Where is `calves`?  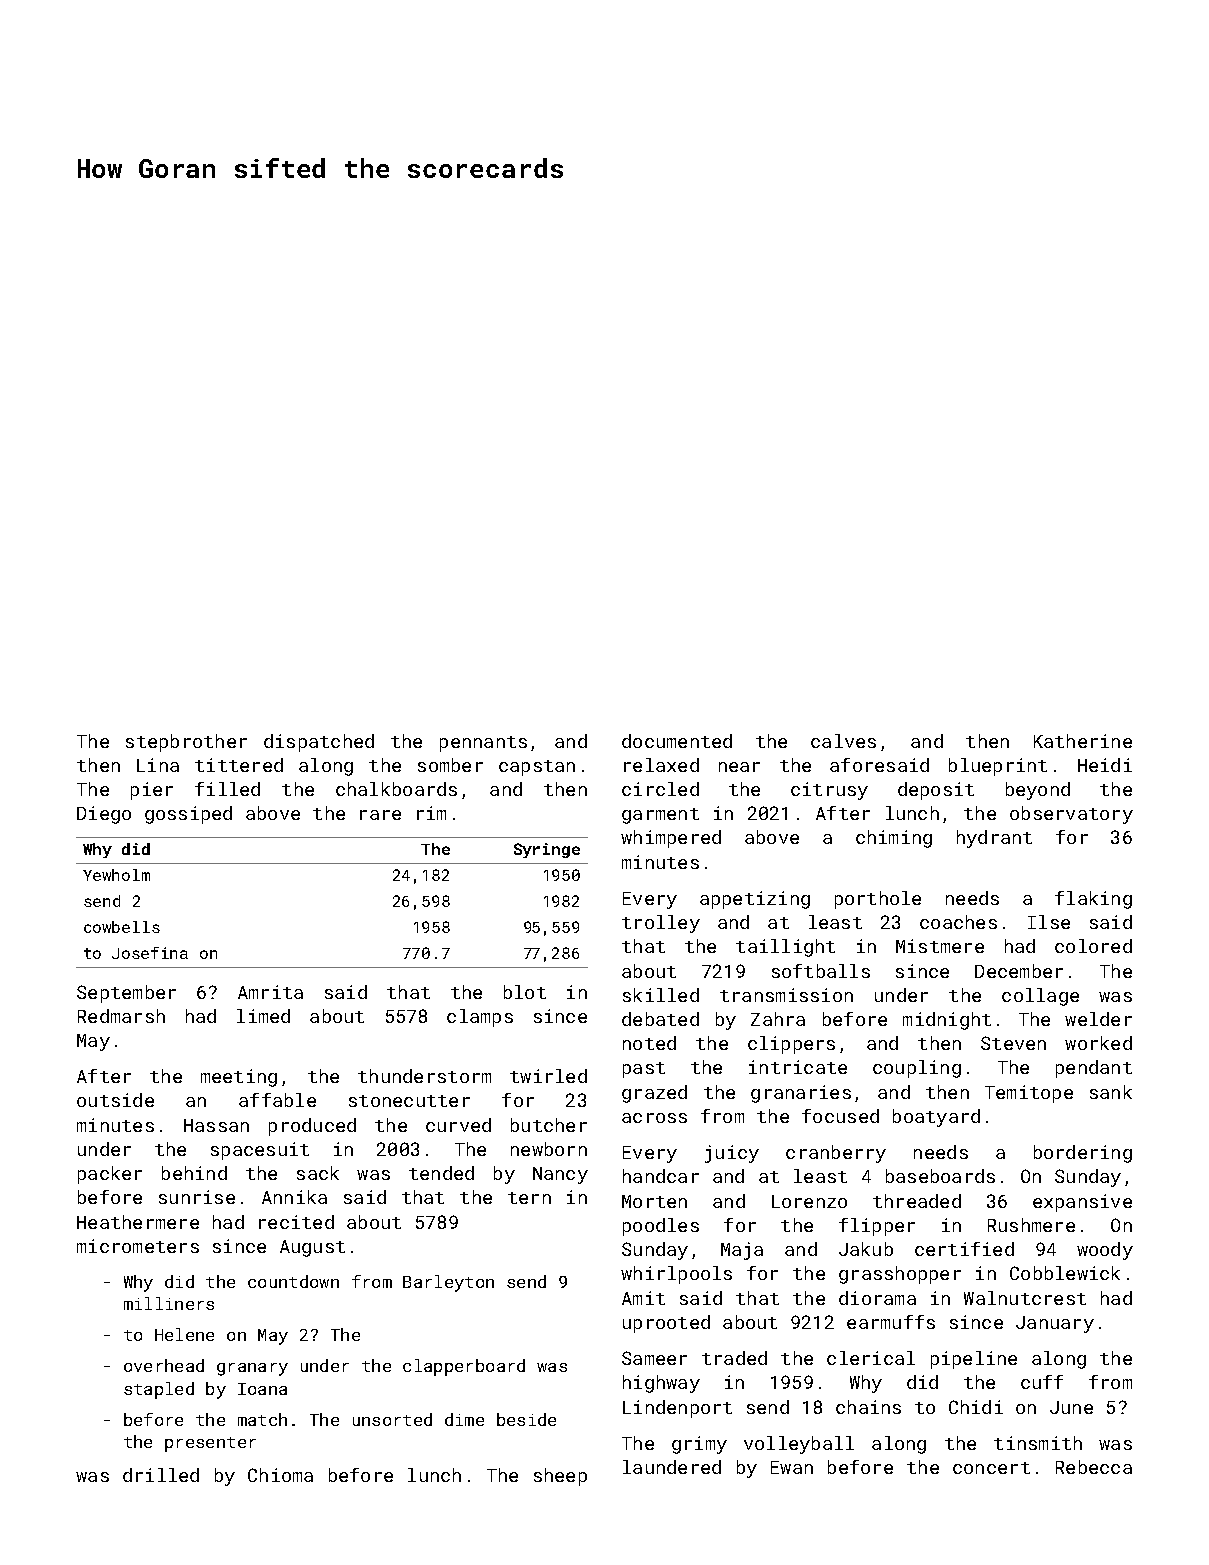
calves is located at coordinates (843, 741).
